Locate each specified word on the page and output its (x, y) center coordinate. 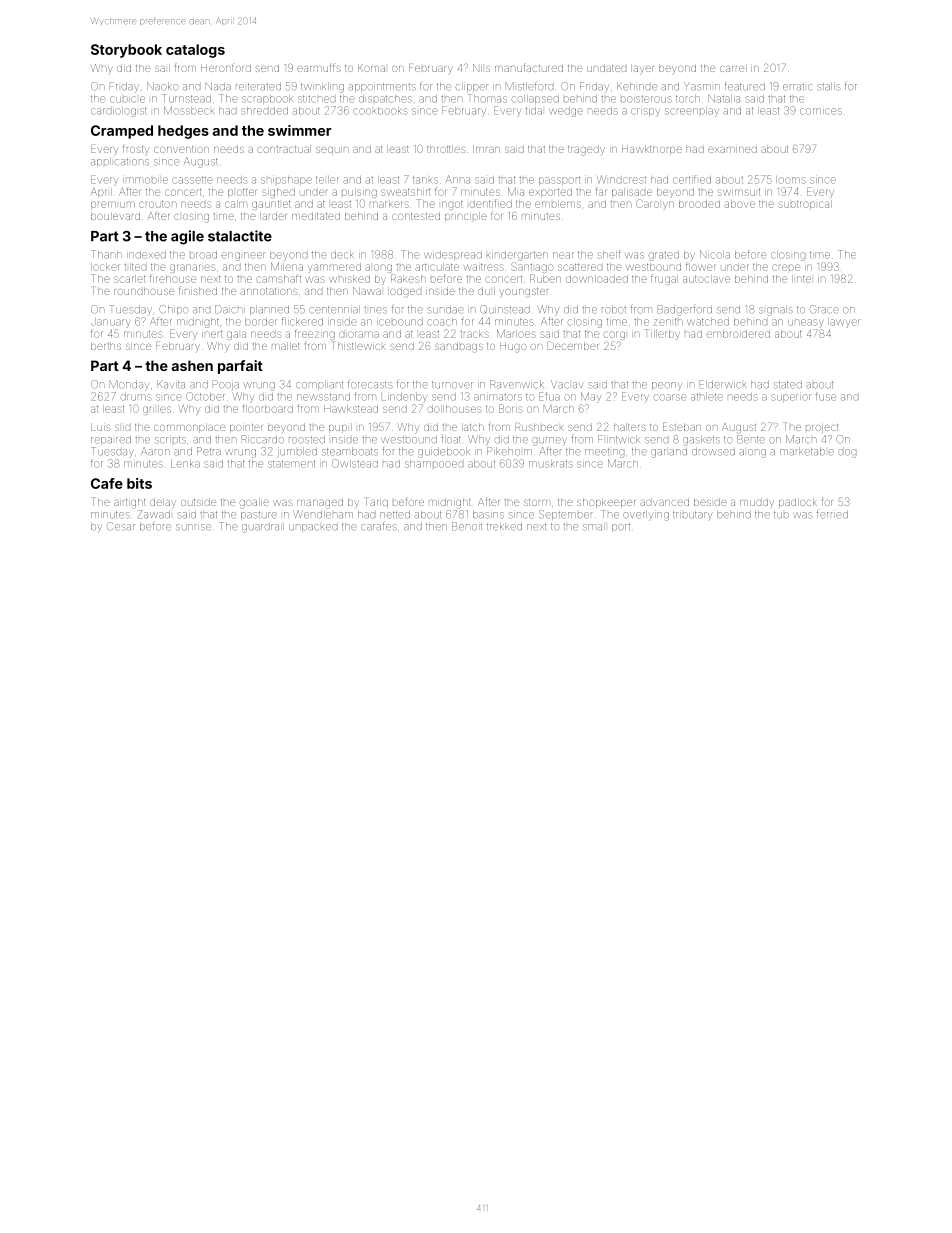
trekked (504, 527)
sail (162, 68)
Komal (371, 68)
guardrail (263, 528)
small (594, 527)
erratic (797, 87)
